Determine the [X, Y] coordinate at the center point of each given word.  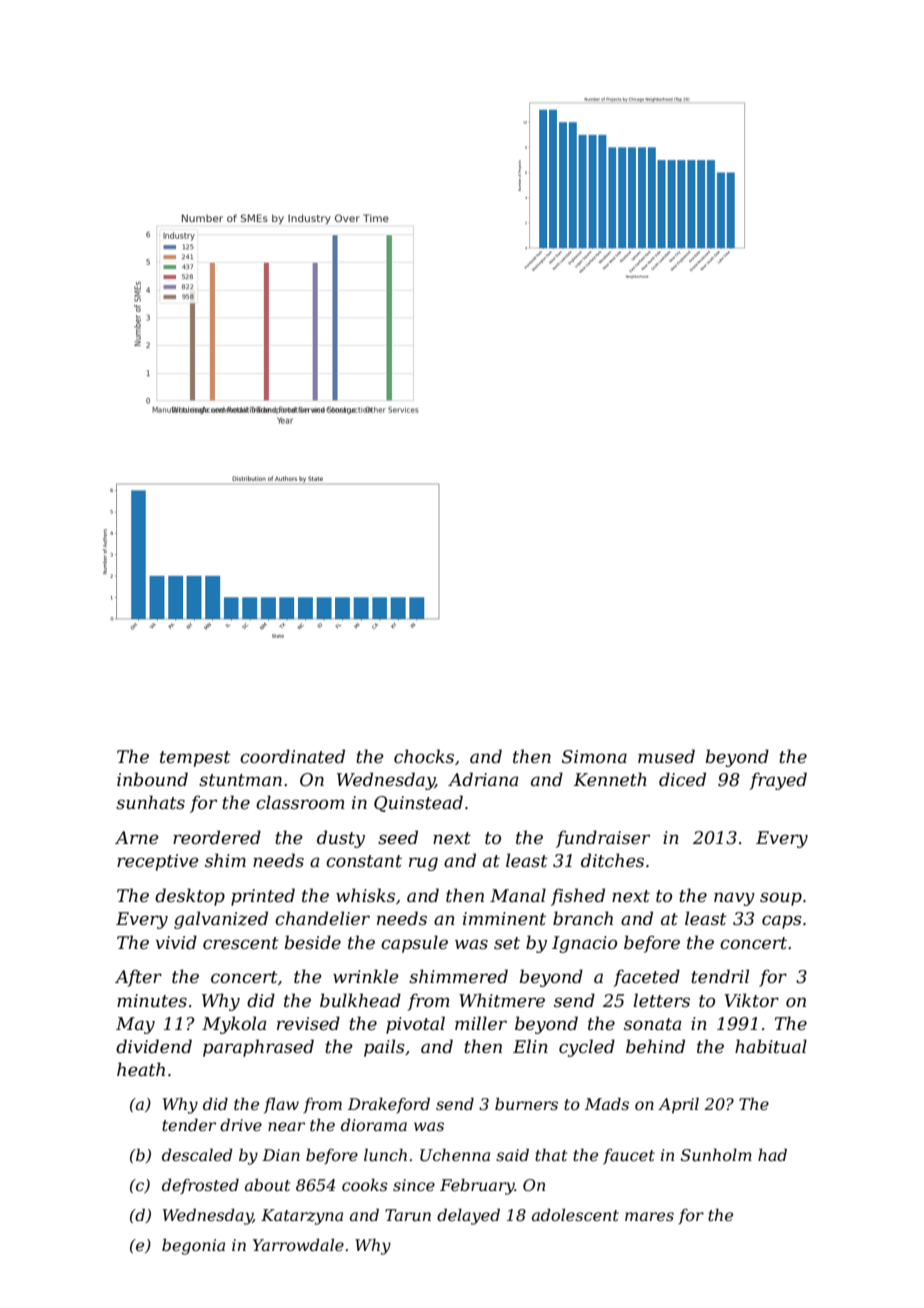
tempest [195, 759]
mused [666, 756]
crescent [241, 943]
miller [481, 1023]
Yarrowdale [298, 1244]
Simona [594, 757]
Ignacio [584, 944]
